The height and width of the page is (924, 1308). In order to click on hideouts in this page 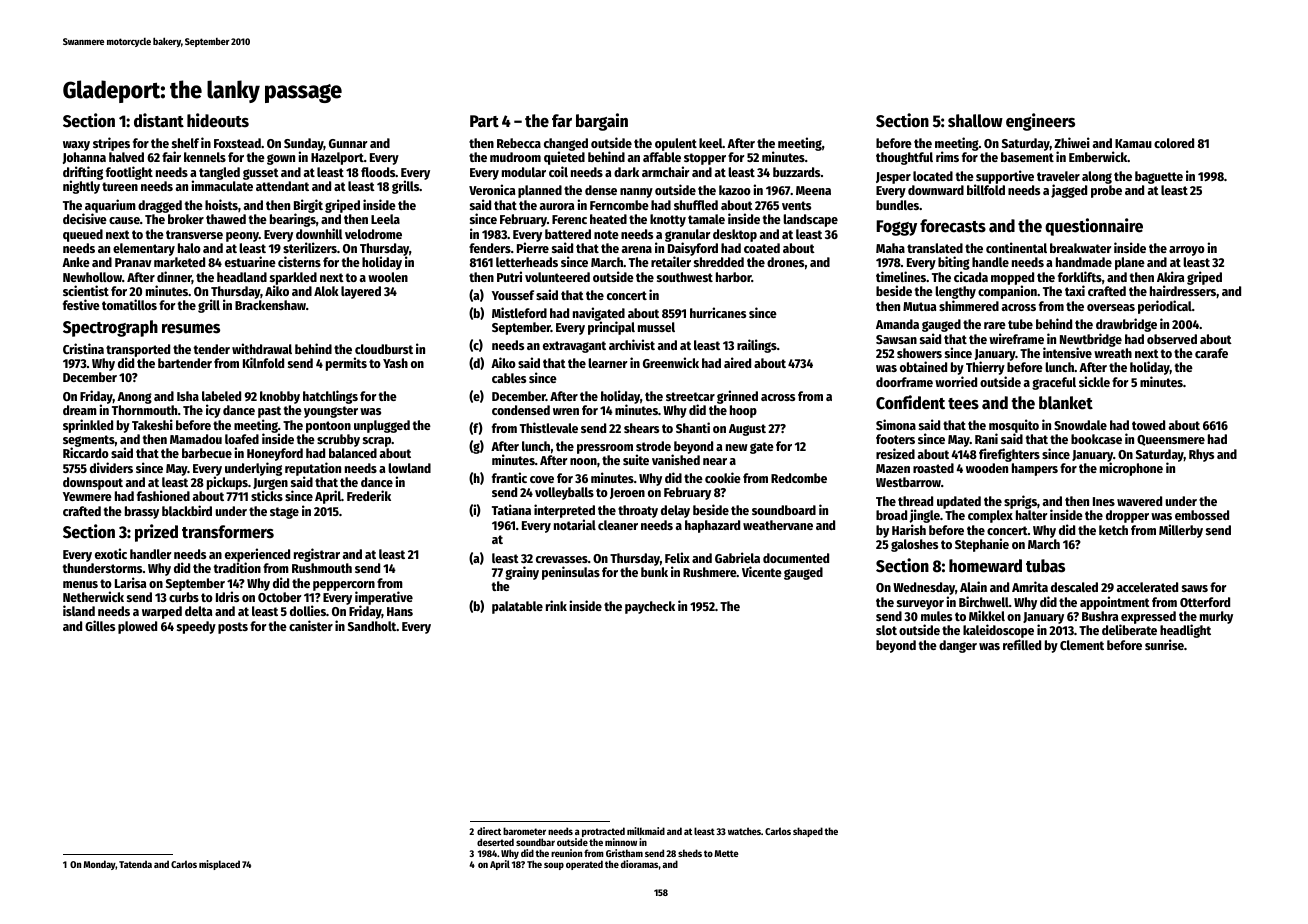, I will do `click(218, 120)`.
